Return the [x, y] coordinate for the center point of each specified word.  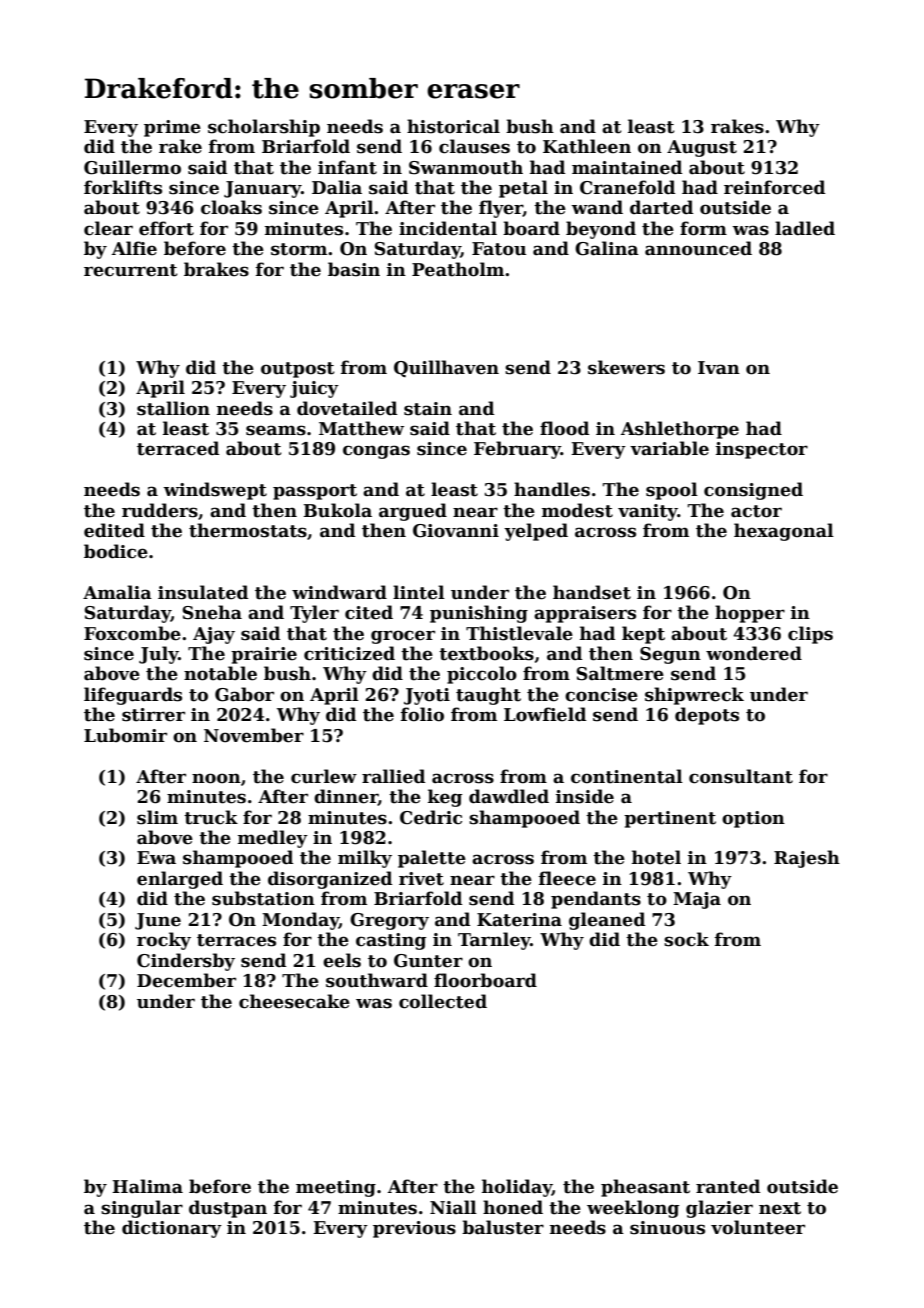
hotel [656, 857]
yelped [536, 532]
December [186, 980]
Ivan [719, 368]
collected [443, 1001]
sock [686, 939]
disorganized [330, 880]
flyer [501, 209]
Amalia [117, 592]
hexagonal [784, 532]
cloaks [231, 207]
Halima [147, 1186]
